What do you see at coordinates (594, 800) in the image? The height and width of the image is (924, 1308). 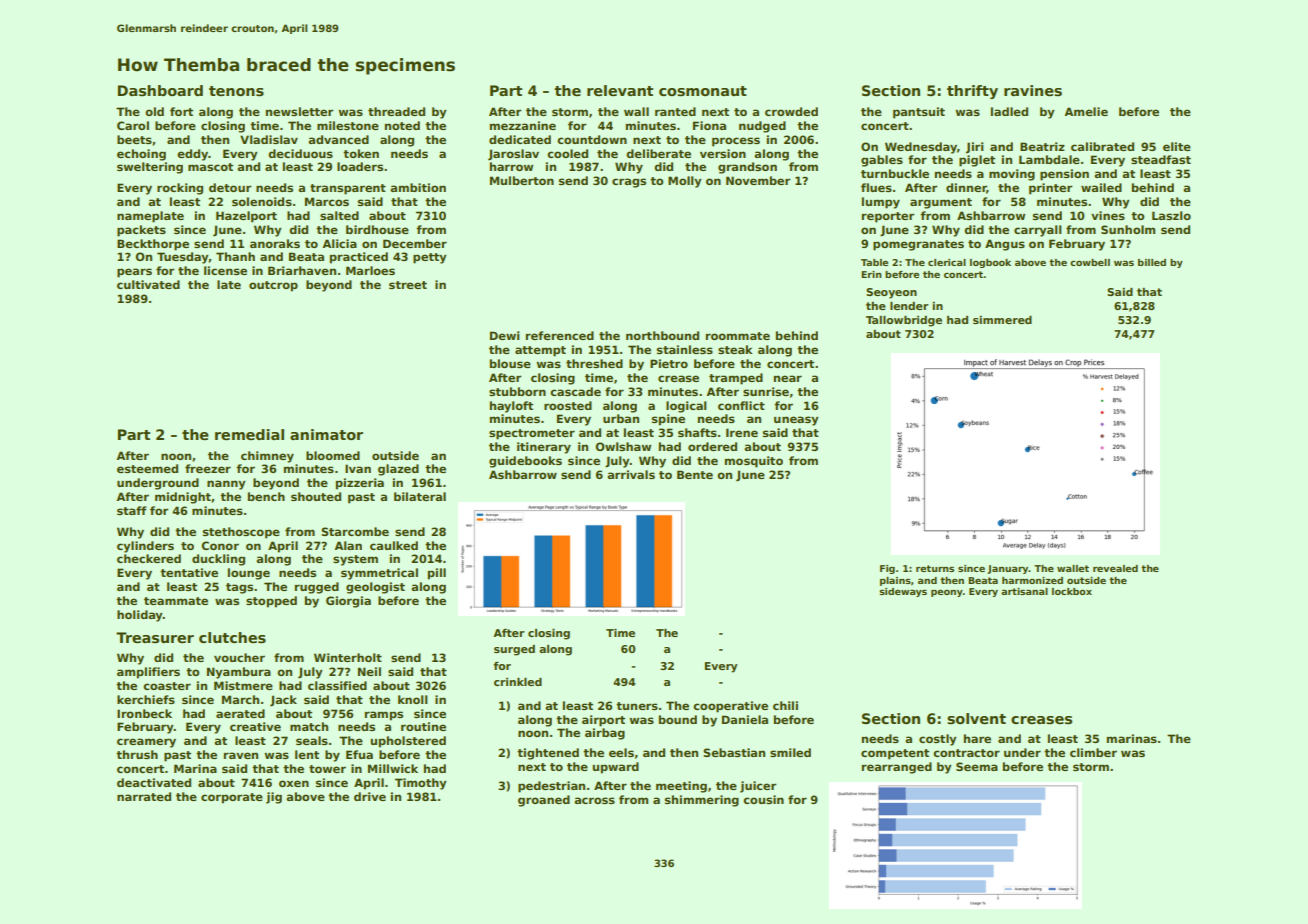 I see `across` at bounding box center [594, 800].
